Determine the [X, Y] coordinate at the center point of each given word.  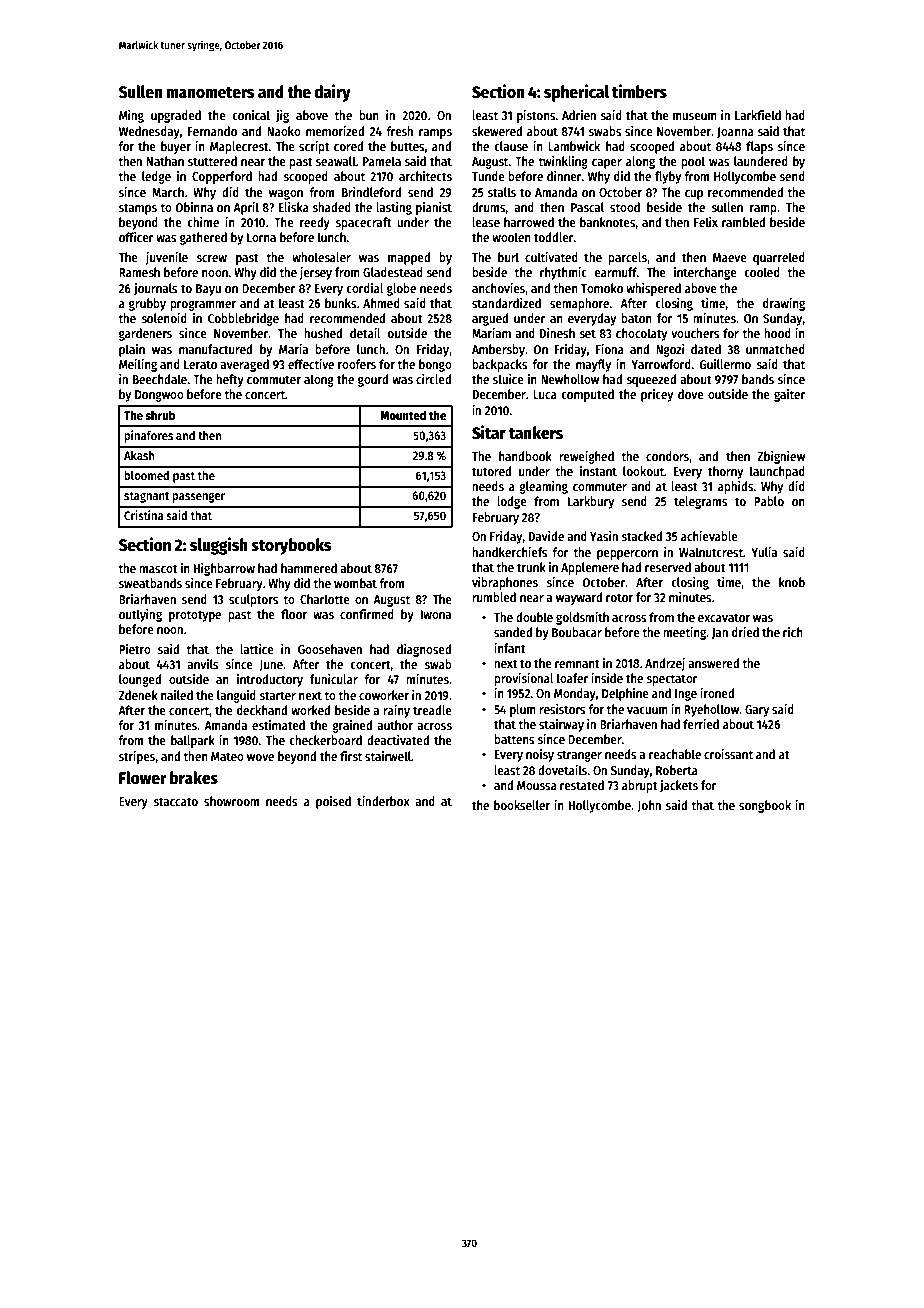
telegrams [701, 502]
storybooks [291, 546]
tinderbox [383, 801]
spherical [576, 93]
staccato [175, 801]
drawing [784, 304]
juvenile [167, 258]
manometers [210, 93]
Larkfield [758, 115]
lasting [394, 208]
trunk [531, 567]
